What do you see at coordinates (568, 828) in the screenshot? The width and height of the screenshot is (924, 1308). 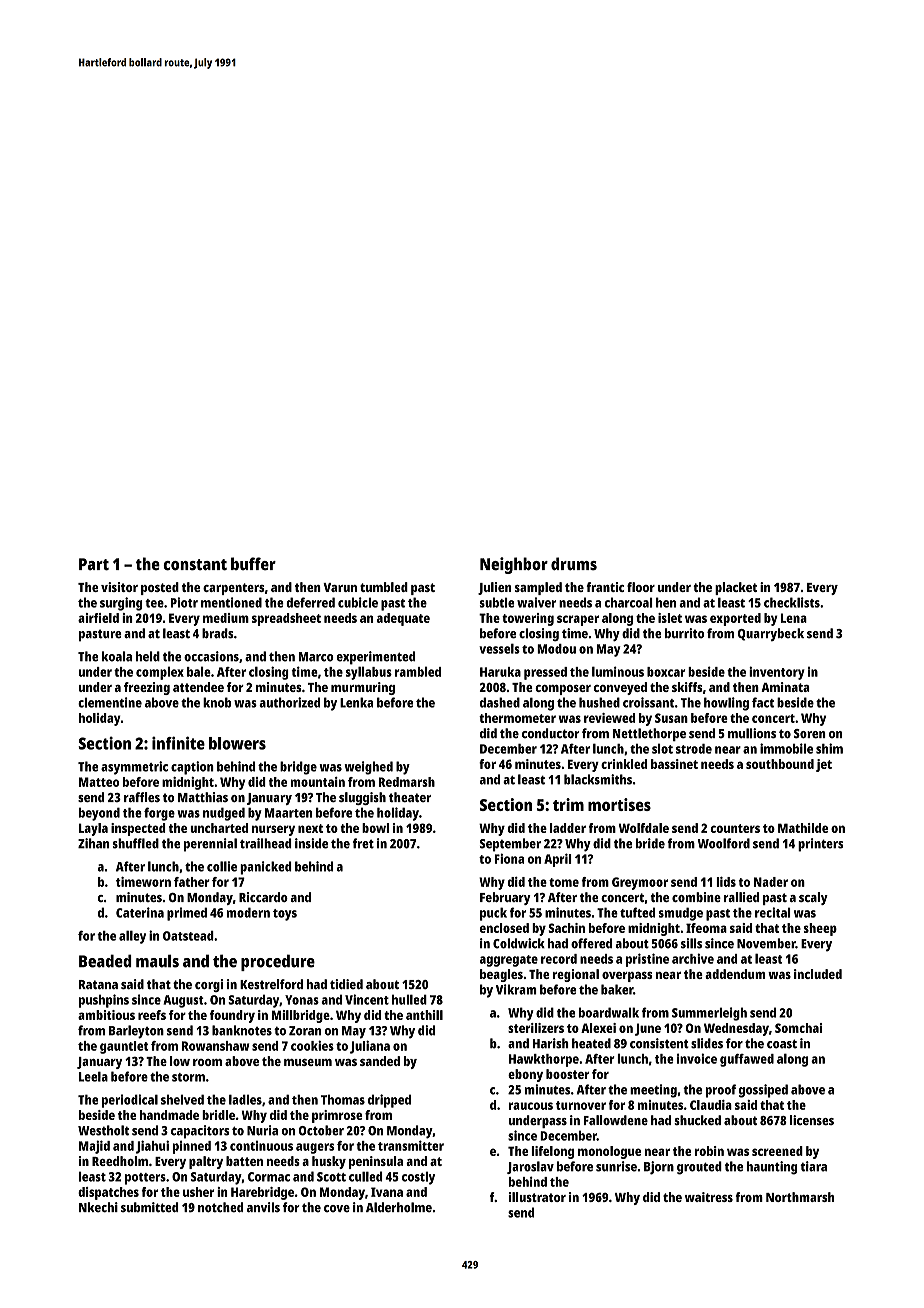 I see `ladder` at bounding box center [568, 828].
